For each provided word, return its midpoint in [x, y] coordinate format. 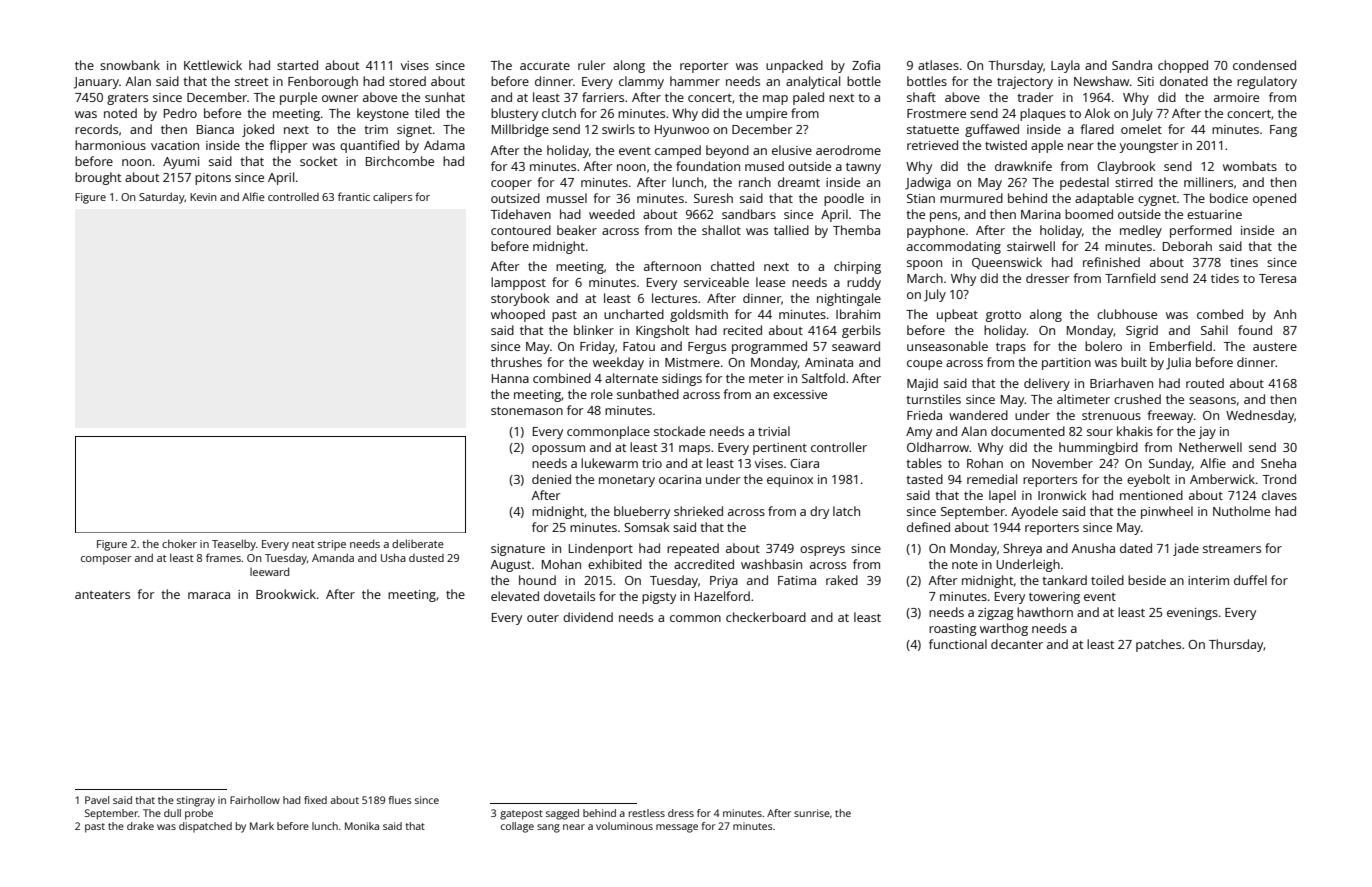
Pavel [97, 800]
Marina [1041, 214]
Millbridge [520, 130]
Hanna [510, 378]
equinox [790, 481]
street [251, 82]
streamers [1232, 549]
